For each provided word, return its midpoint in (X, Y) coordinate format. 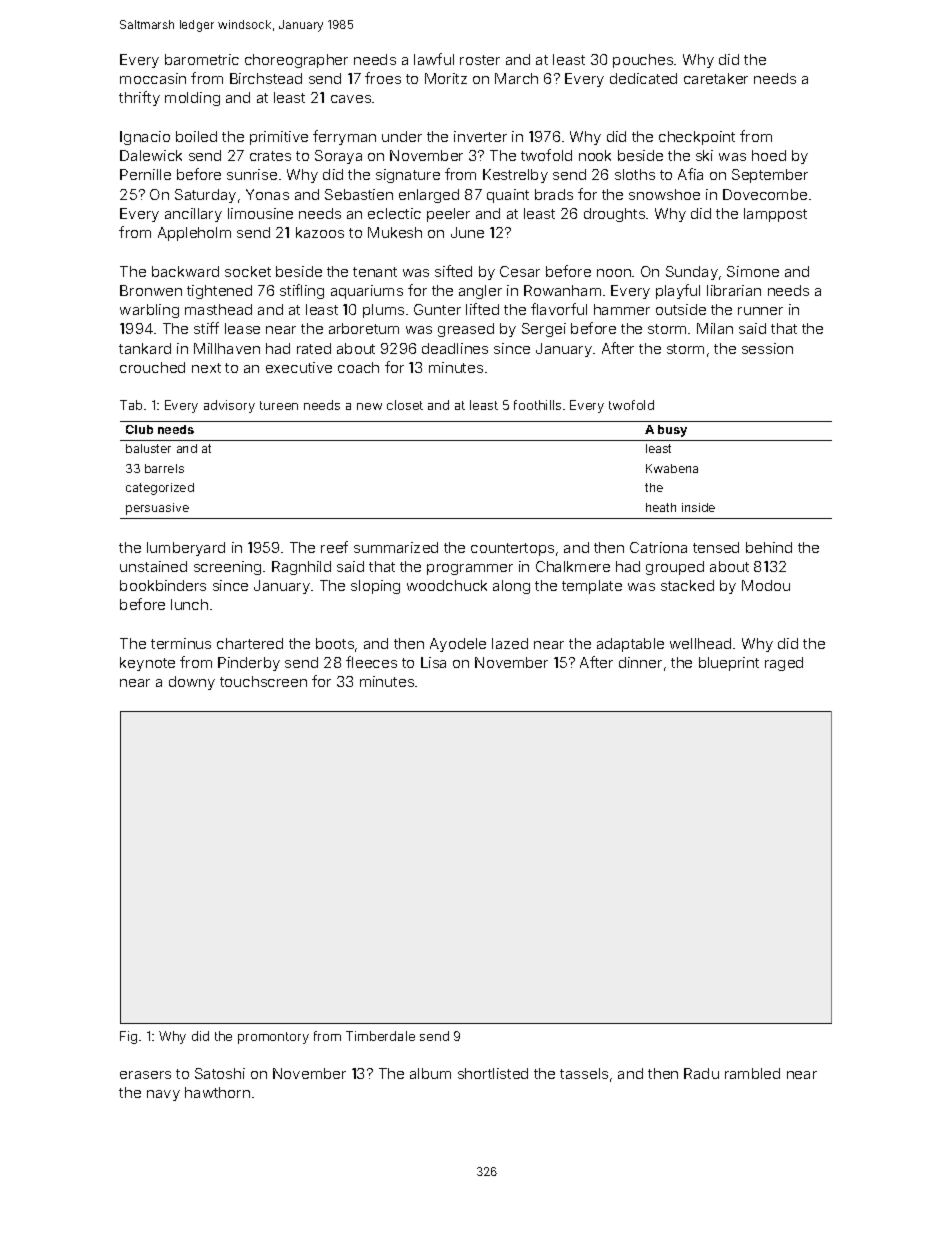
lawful (434, 59)
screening (227, 568)
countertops (512, 549)
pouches (643, 61)
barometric (202, 59)
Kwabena (672, 468)
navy (163, 1095)
